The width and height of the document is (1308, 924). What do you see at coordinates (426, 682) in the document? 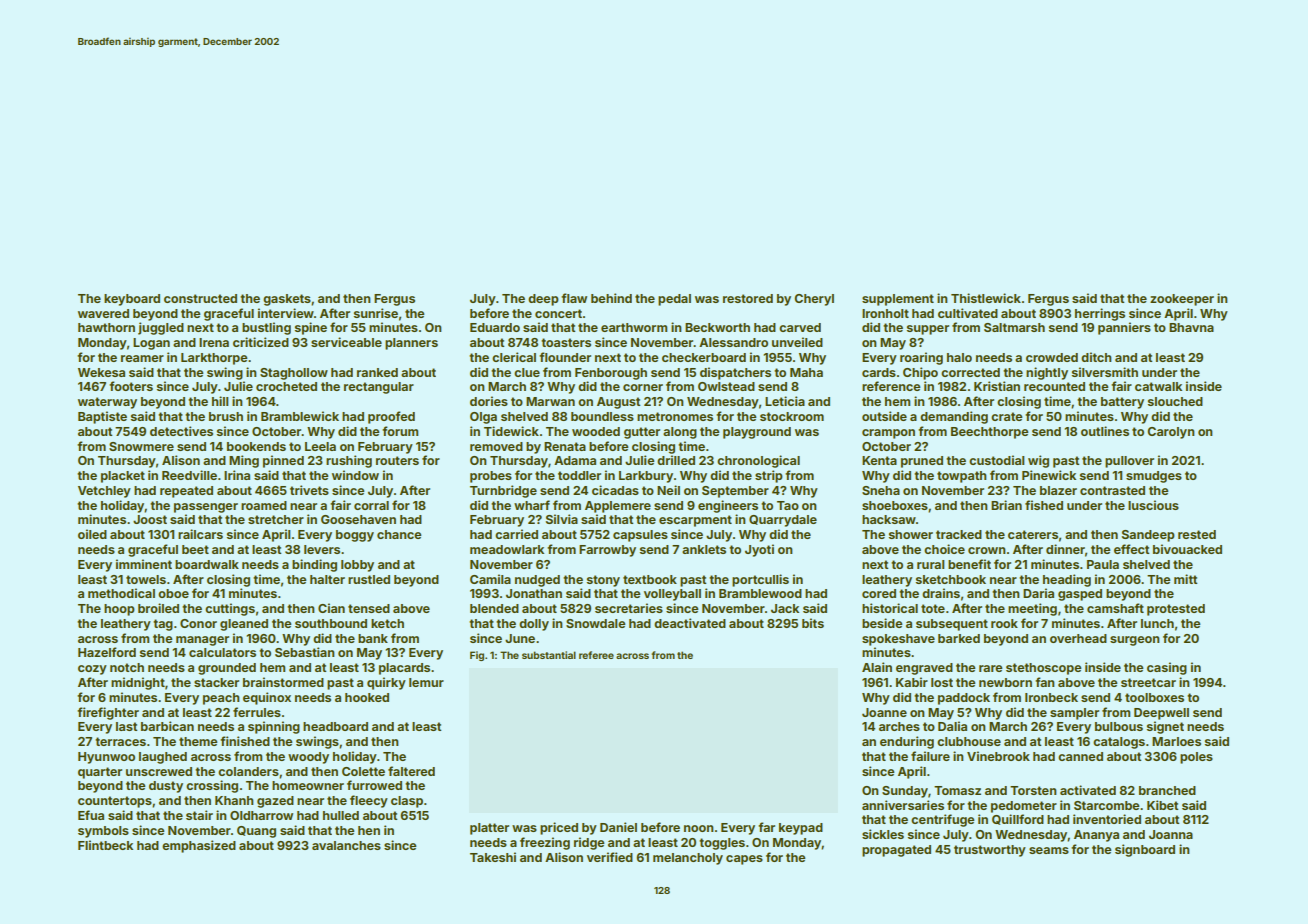
I see `lemur` at bounding box center [426, 682].
